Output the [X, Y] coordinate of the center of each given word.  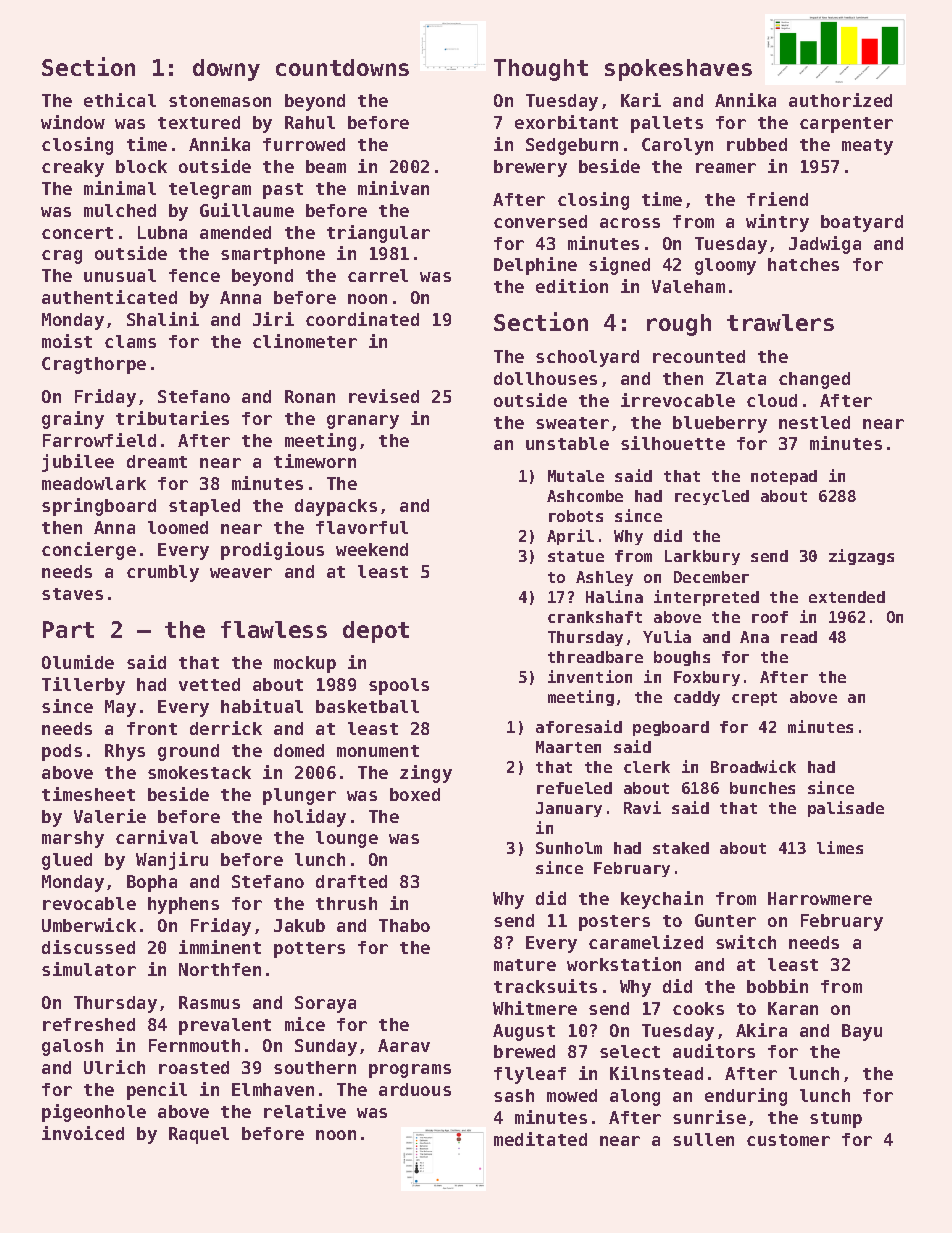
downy [226, 70]
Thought [541, 70]
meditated [540, 1139]
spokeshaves [678, 70]
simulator [89, 969]
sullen [703, 1139]
